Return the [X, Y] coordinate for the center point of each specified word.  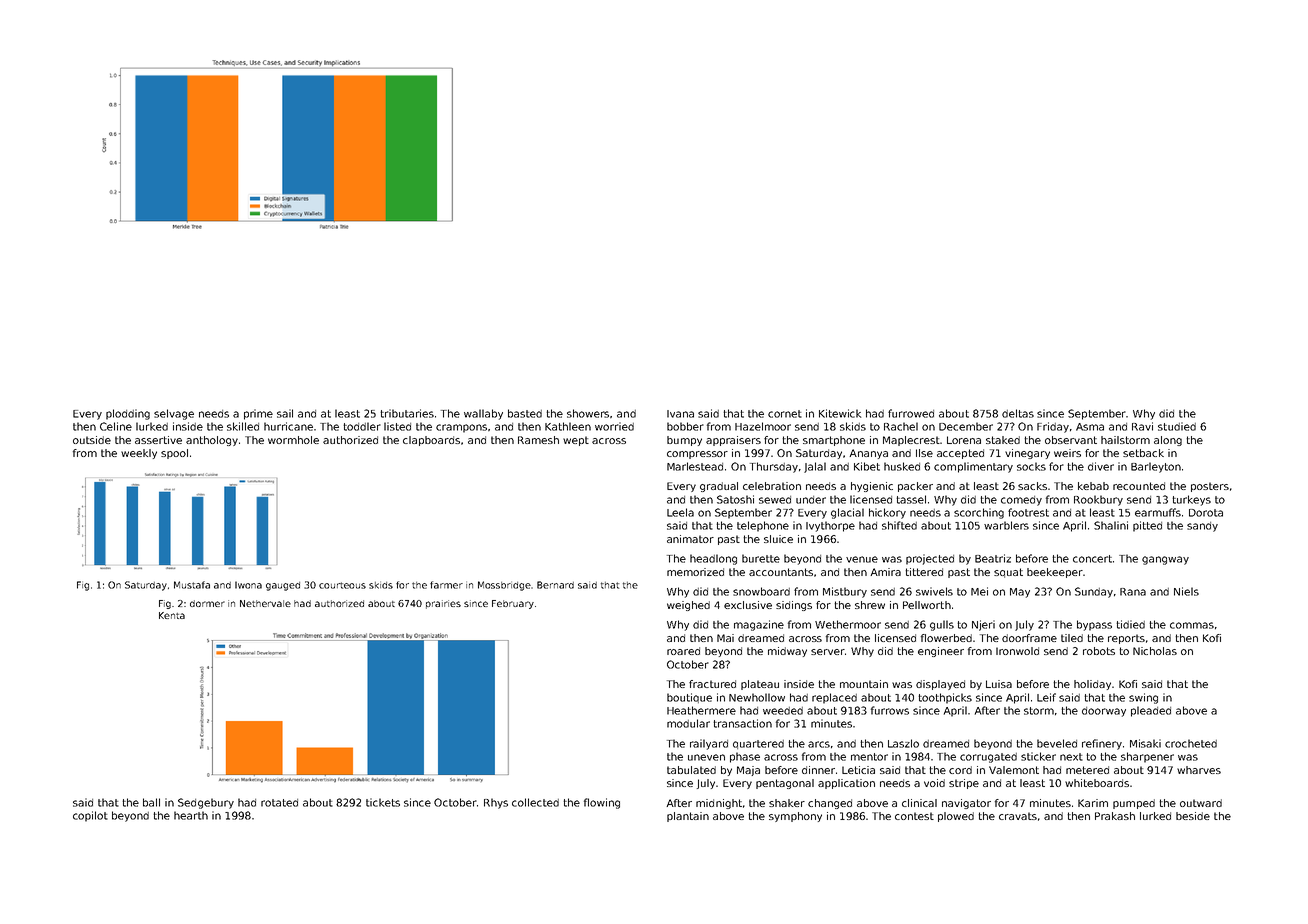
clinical [919, 803]
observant [1071, 440]
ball [151, 802]
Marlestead [695, 466]
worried [614, 426]
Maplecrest [911, 441]
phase [745, 757]
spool [174, 454]
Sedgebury [206, 803]
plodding [128, 414]
